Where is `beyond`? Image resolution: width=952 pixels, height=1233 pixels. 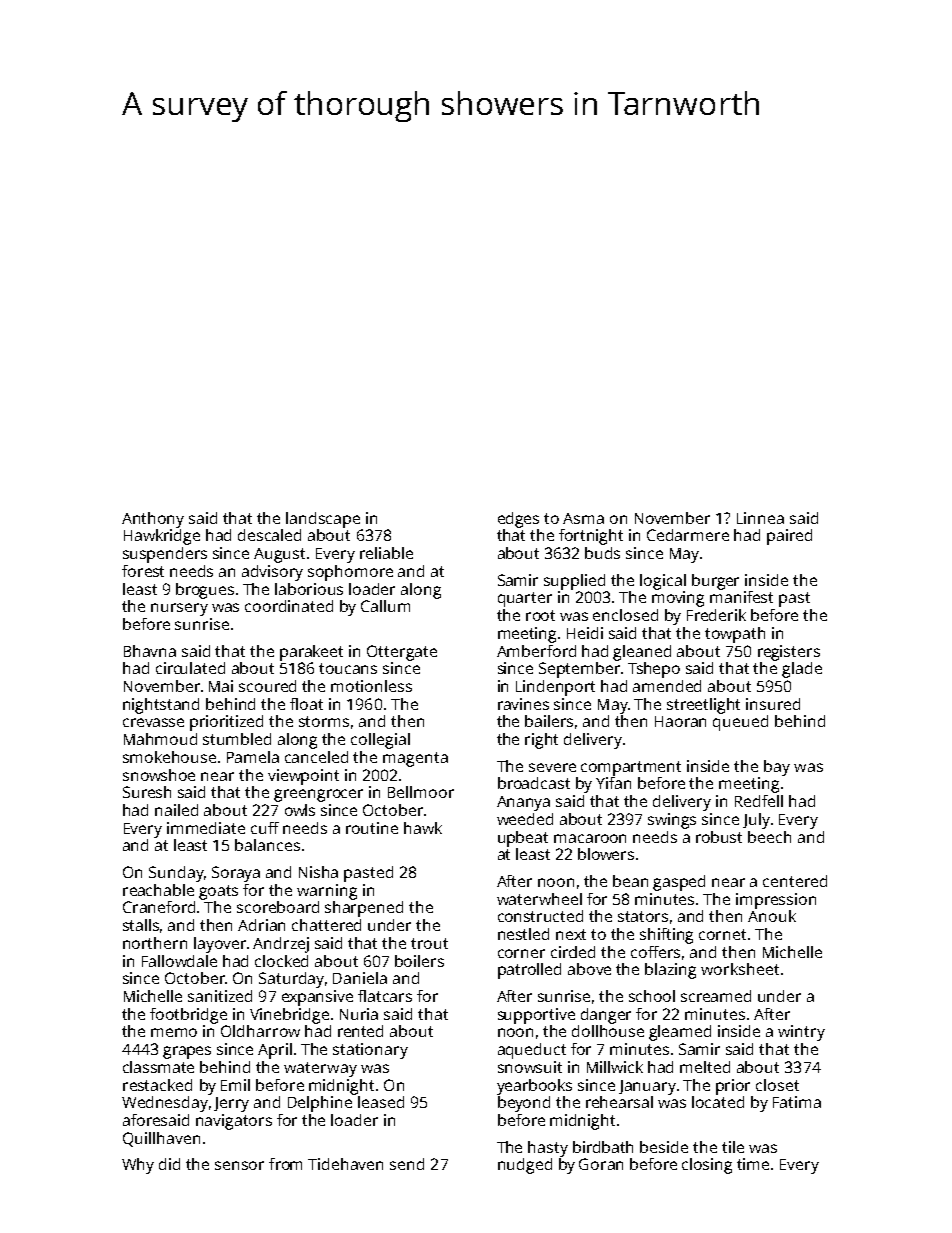 beyond is located at coordinates (524, 1104).
